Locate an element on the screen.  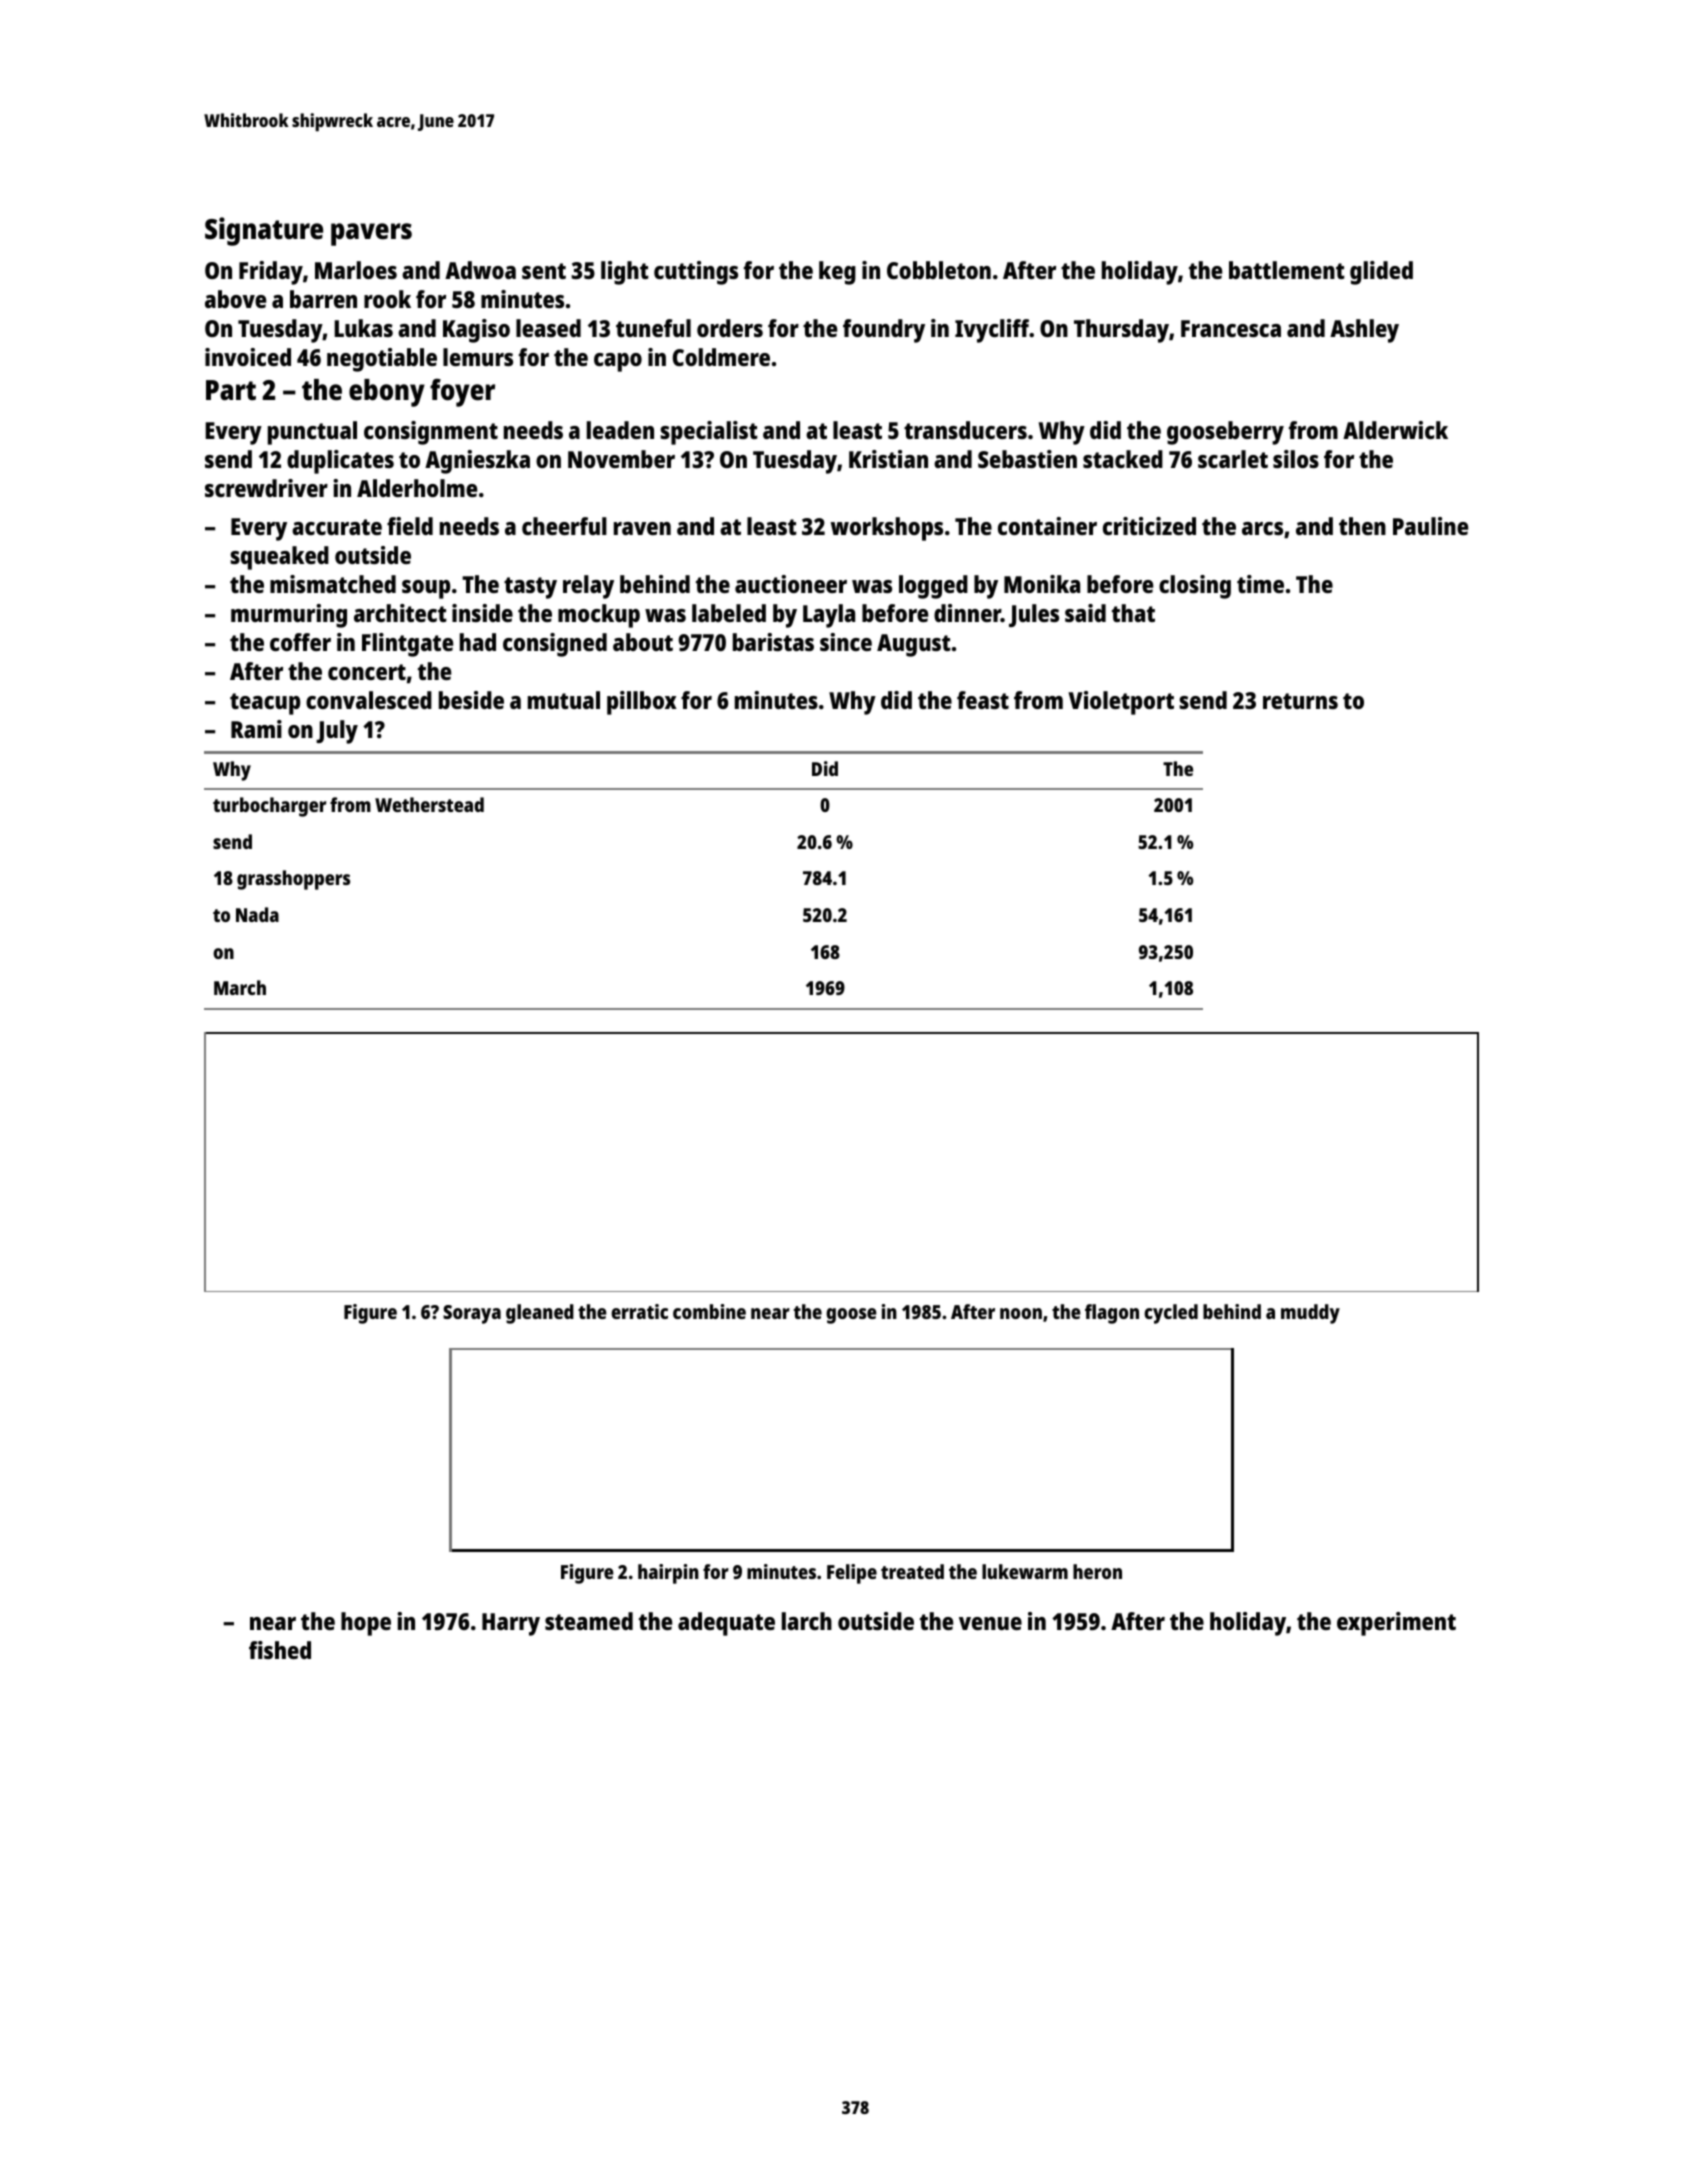
cuttings is located at coordinates (696, 273).
